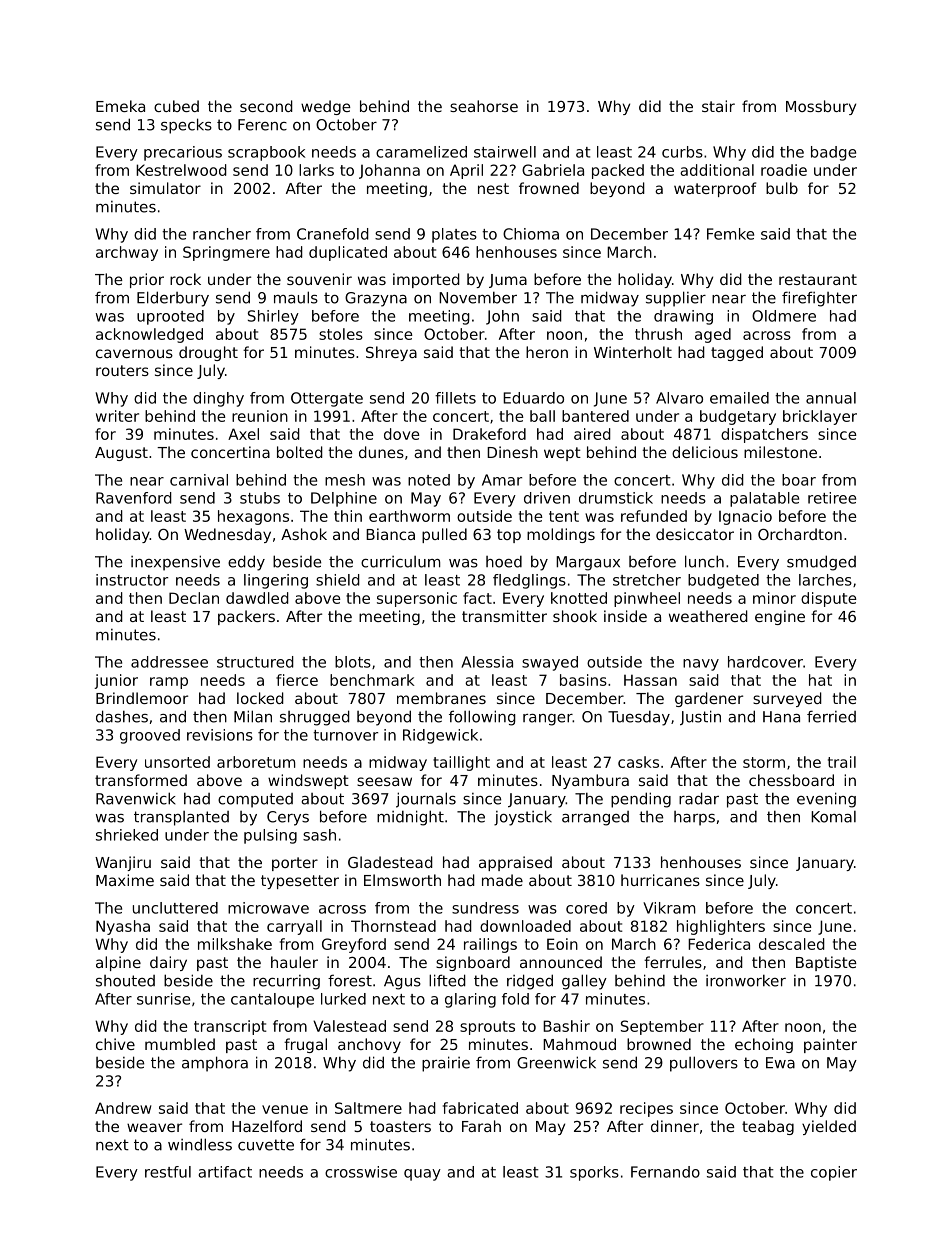  I want to click on highlighters, so click(721, 927).
